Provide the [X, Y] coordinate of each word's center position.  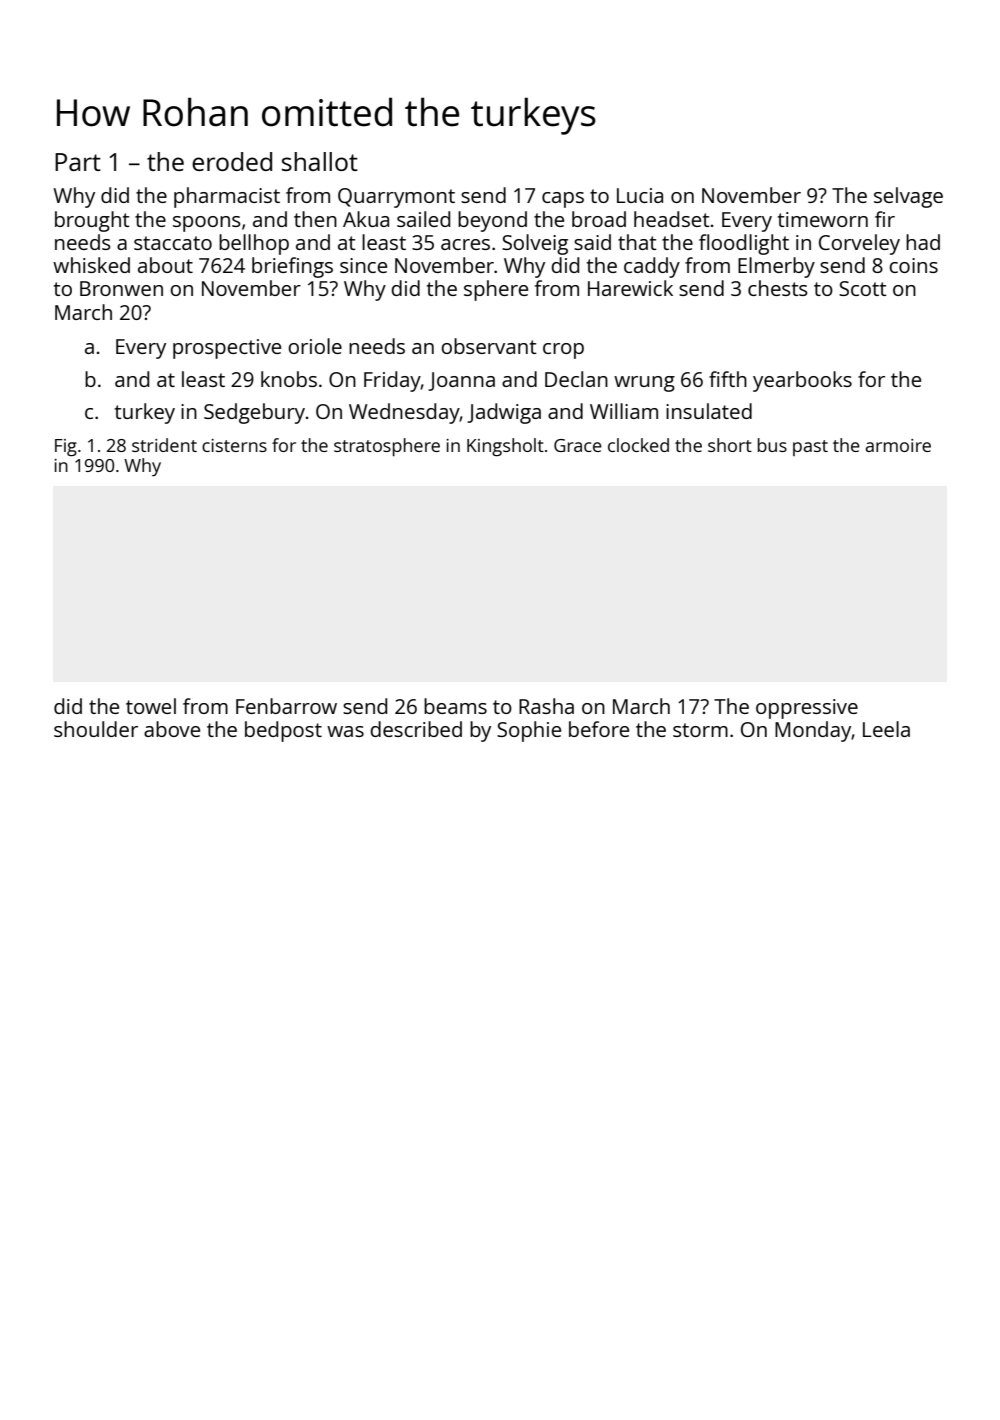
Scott [863, 288]
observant [489, 346]
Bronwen [121, 288]
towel [151, 706]
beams [455, 706]
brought [92, 221]
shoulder [96, 729]
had [923, 242]
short [730, 445]
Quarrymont [396, 198]
